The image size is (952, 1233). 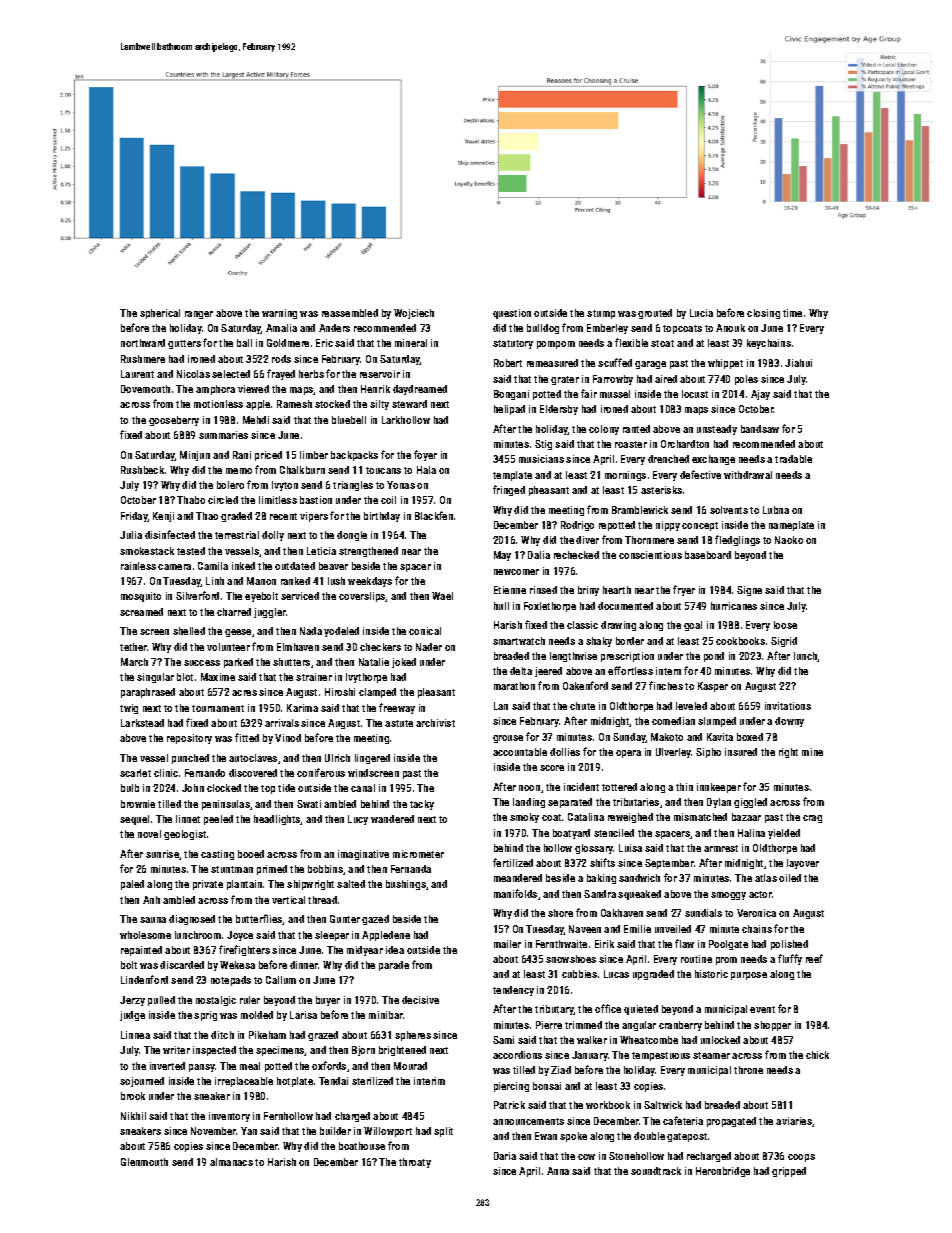 I want to click on paled, so click(x=132, y=885).
